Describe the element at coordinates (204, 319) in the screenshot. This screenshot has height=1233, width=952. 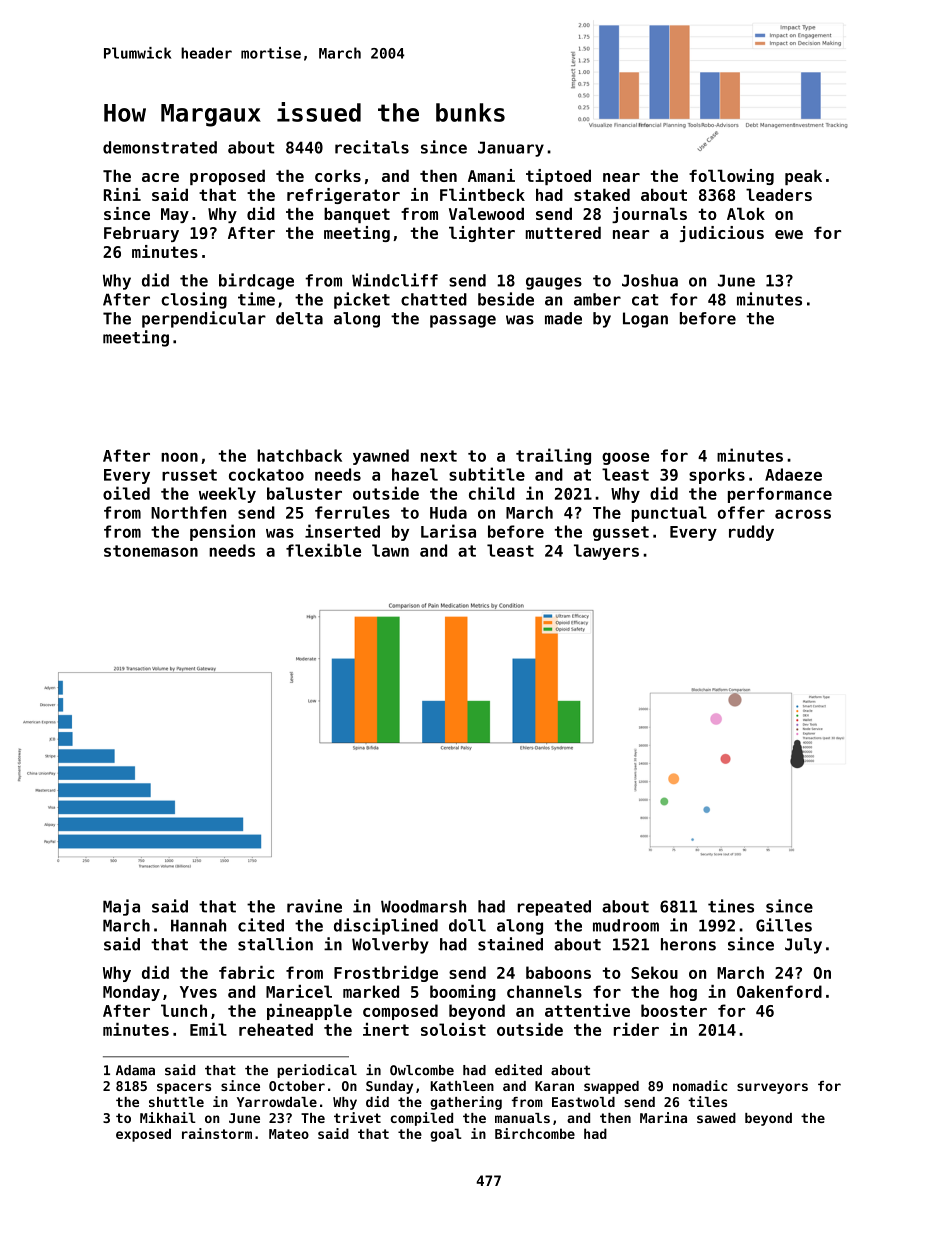
I see `perpendicular` at that location.
